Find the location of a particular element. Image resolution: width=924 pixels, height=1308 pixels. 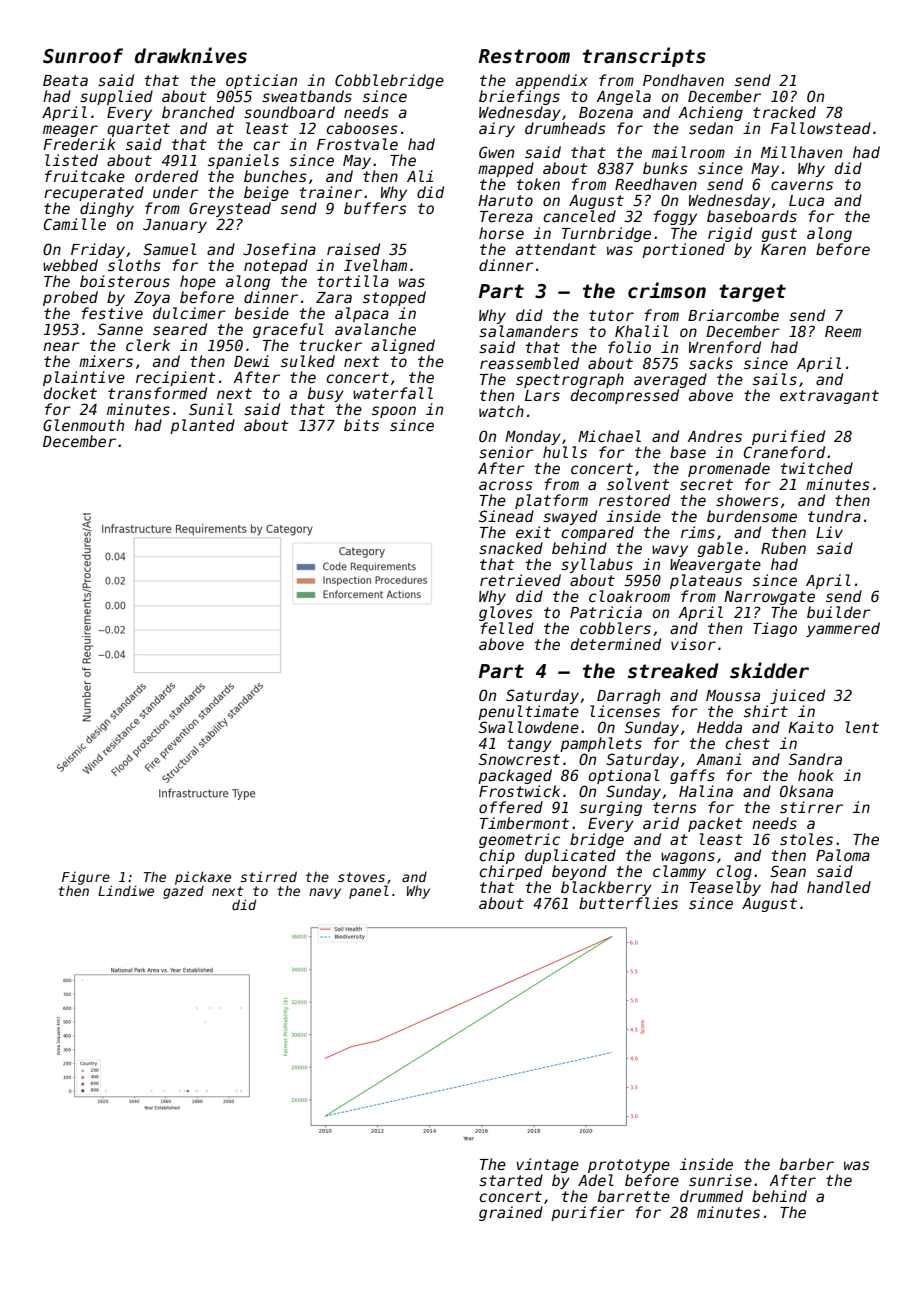

Fallowstead is located at coordinates (821, 128).
